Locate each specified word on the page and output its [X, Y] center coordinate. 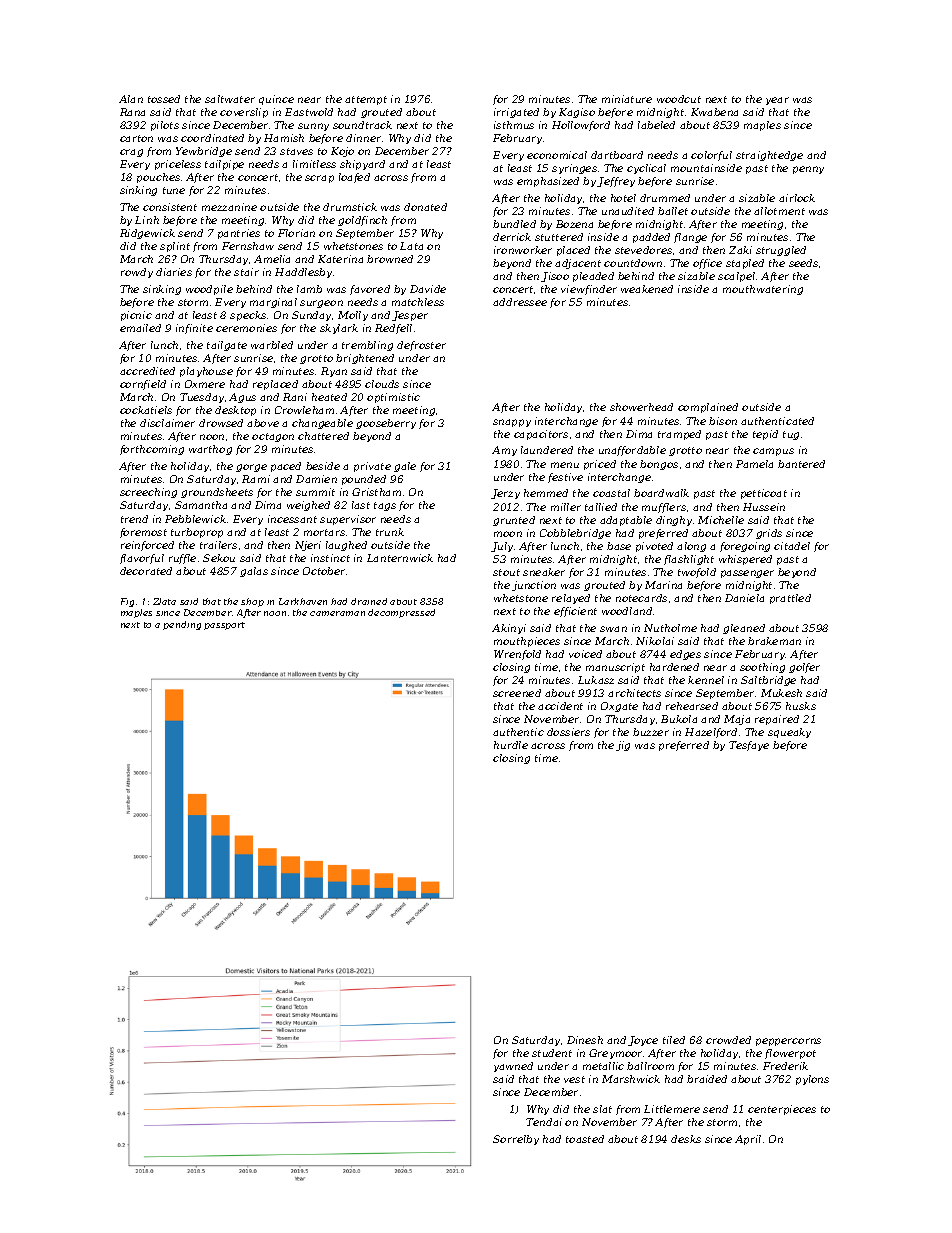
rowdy [137, 273]
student [552, 1053]
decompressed [401, 613]
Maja [737, 720]
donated [425, 207]
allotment [779, 211]
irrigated [516, 113]
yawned [513, 1067]
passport [224, 626]
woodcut [679, 99]
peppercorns [788, 1042]
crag [131, 153]
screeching [148, 493]
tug [791, 435]
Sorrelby [516, 1140]
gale [405, 467]
